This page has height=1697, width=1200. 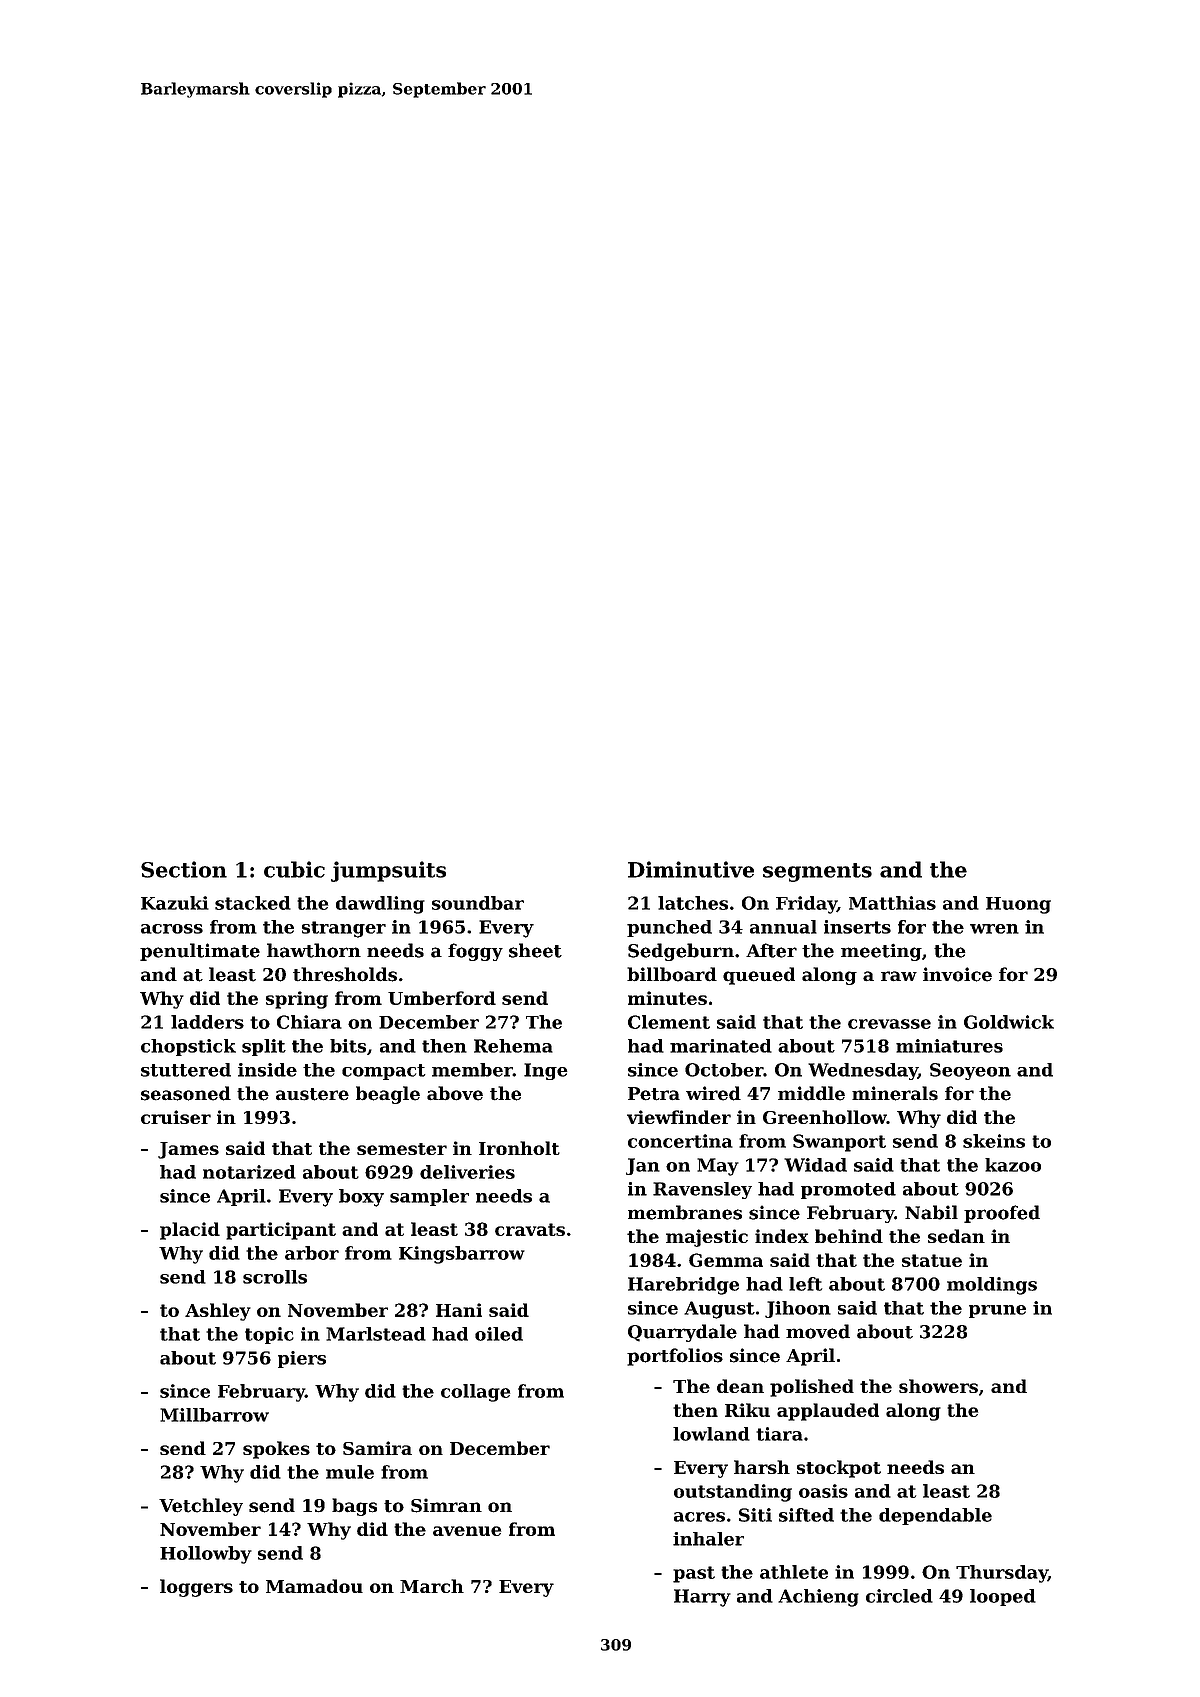 I want to click on cubic, so click(x=294, y=869).
